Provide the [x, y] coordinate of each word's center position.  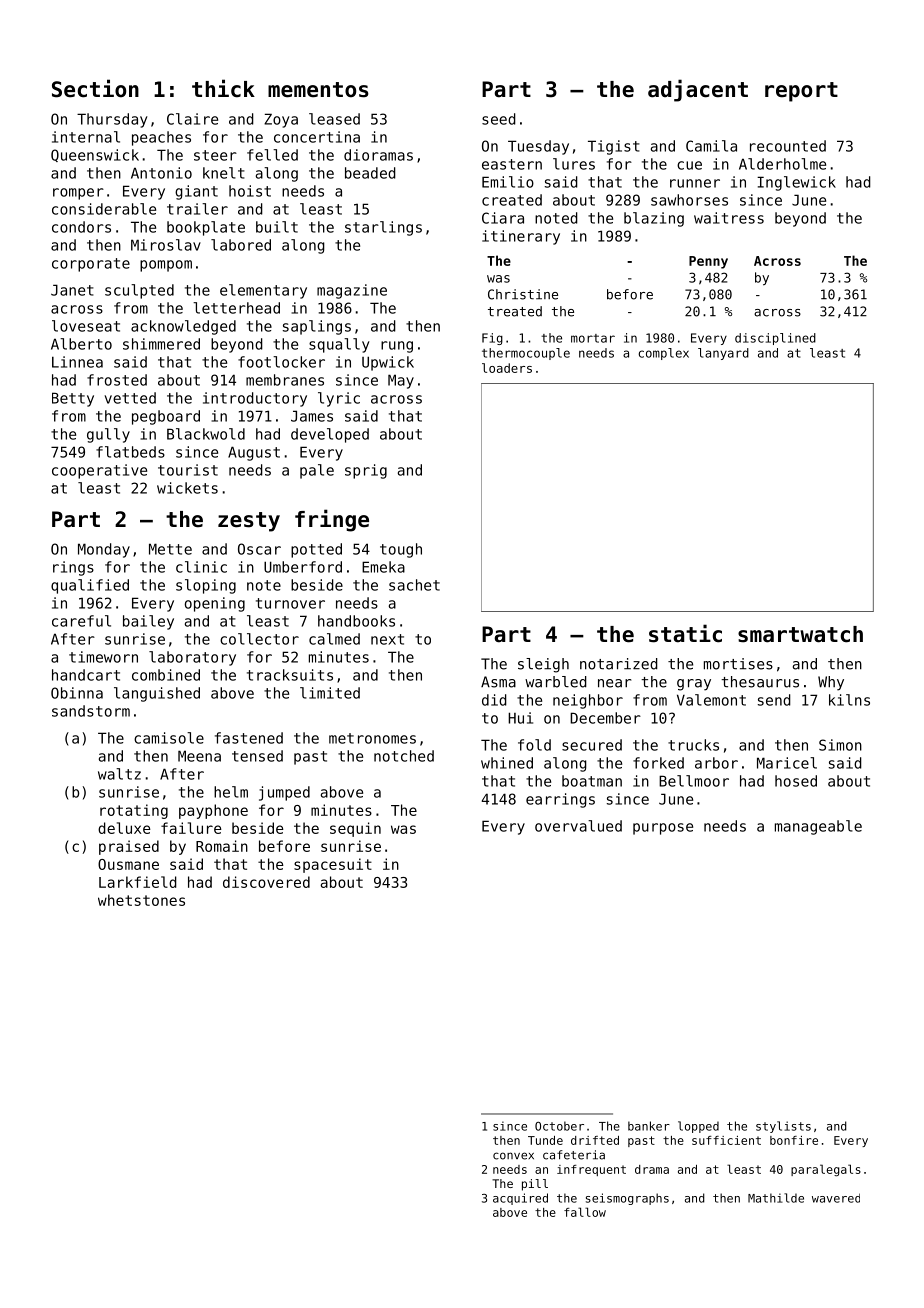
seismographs [627, 1199]
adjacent [698, 90]
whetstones [141, 900]
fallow [585, 1212]
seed [499, 119]
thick [223, 88]
